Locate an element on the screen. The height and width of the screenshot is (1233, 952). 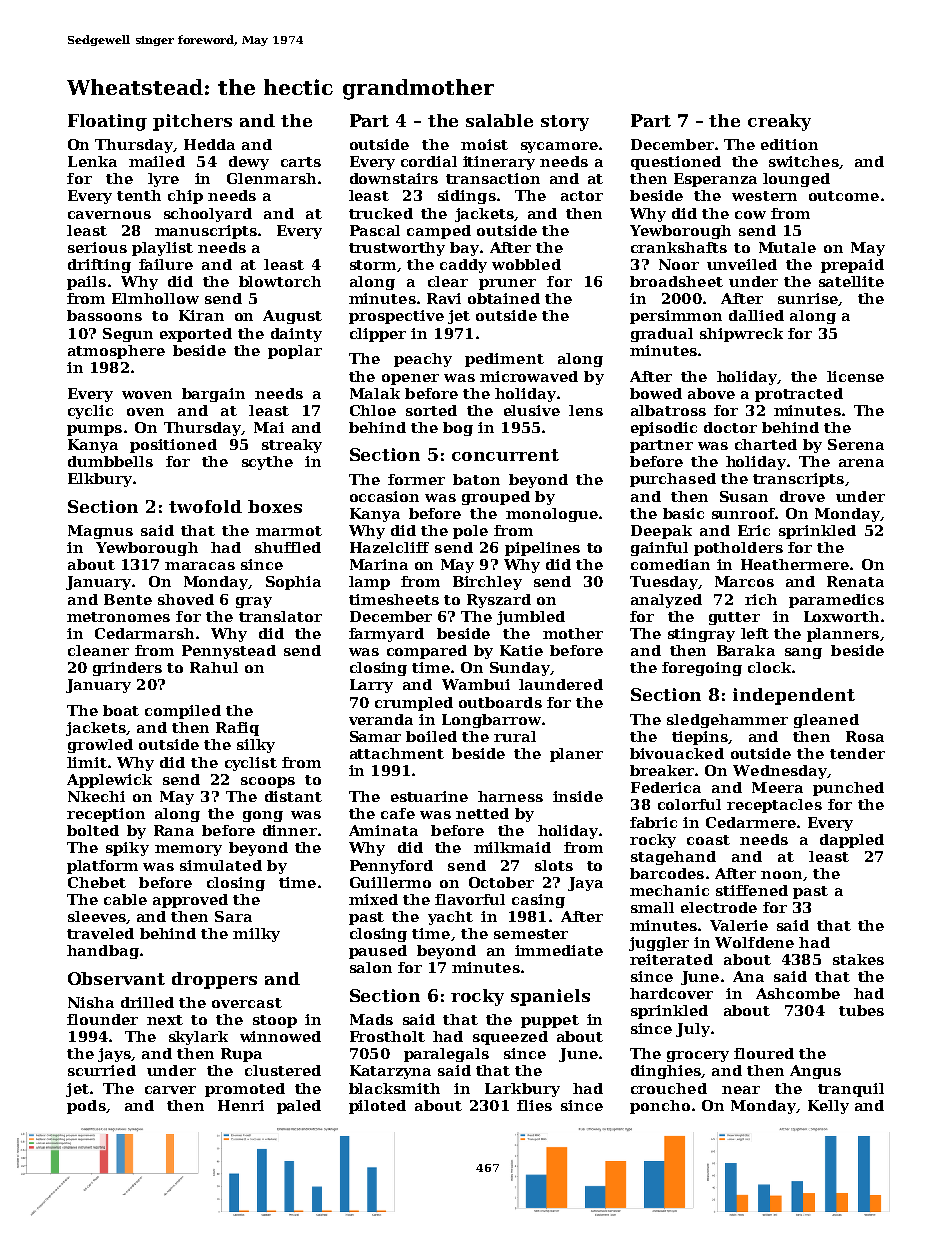
paused is located at coordinates (378, 952).
